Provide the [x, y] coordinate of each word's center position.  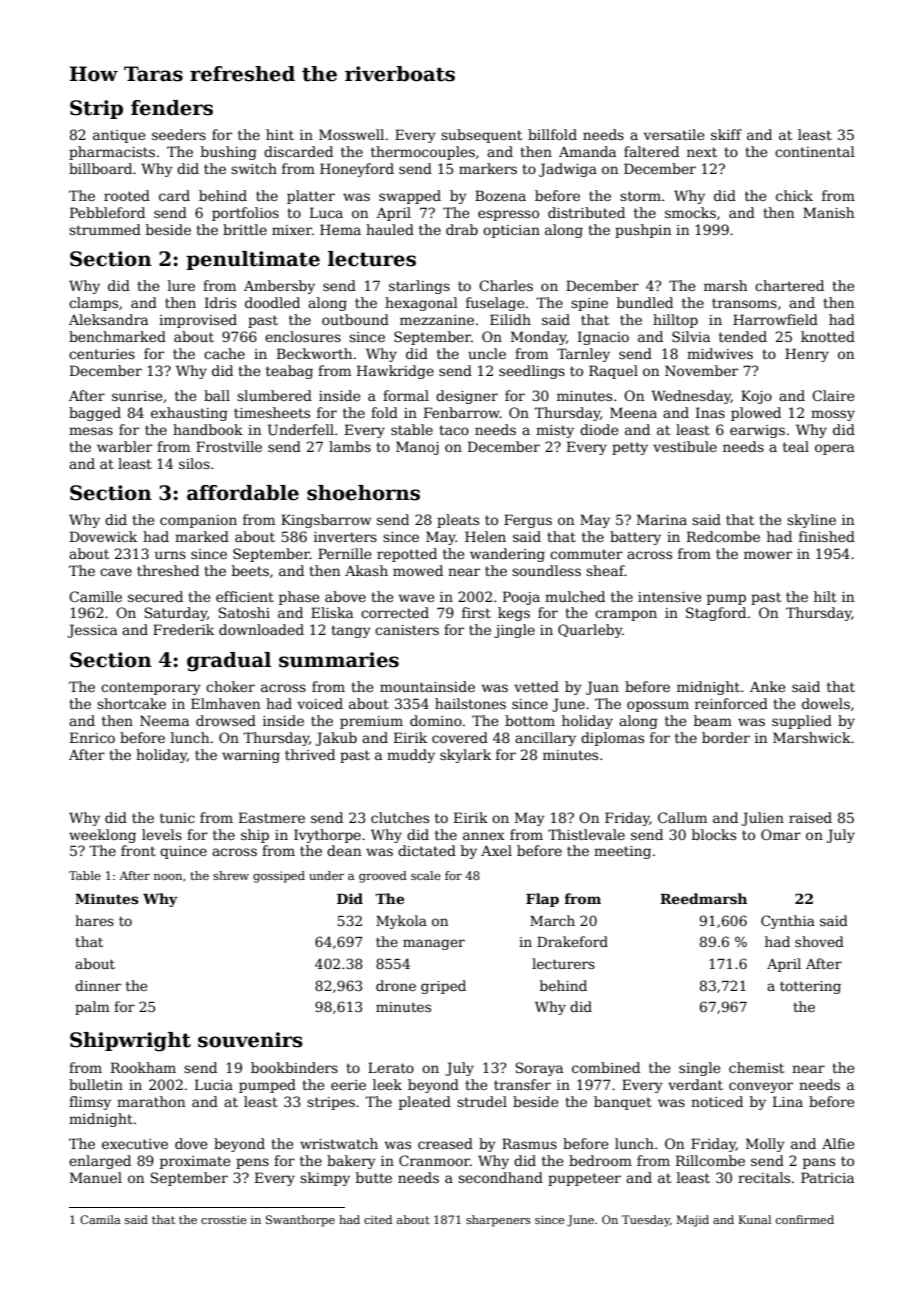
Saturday [176, 614]
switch [254, 168]
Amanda [587, 151]
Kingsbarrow [326, 521]
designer [467, 397]
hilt [825, 596]
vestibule [685, 446]
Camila [100, 1219]
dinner [98, 985]
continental [815, 151]
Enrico [92, 737]
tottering [810, 987]
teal [796, 446]
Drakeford [572, 941]
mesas [91, 431]
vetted [536, 686]
